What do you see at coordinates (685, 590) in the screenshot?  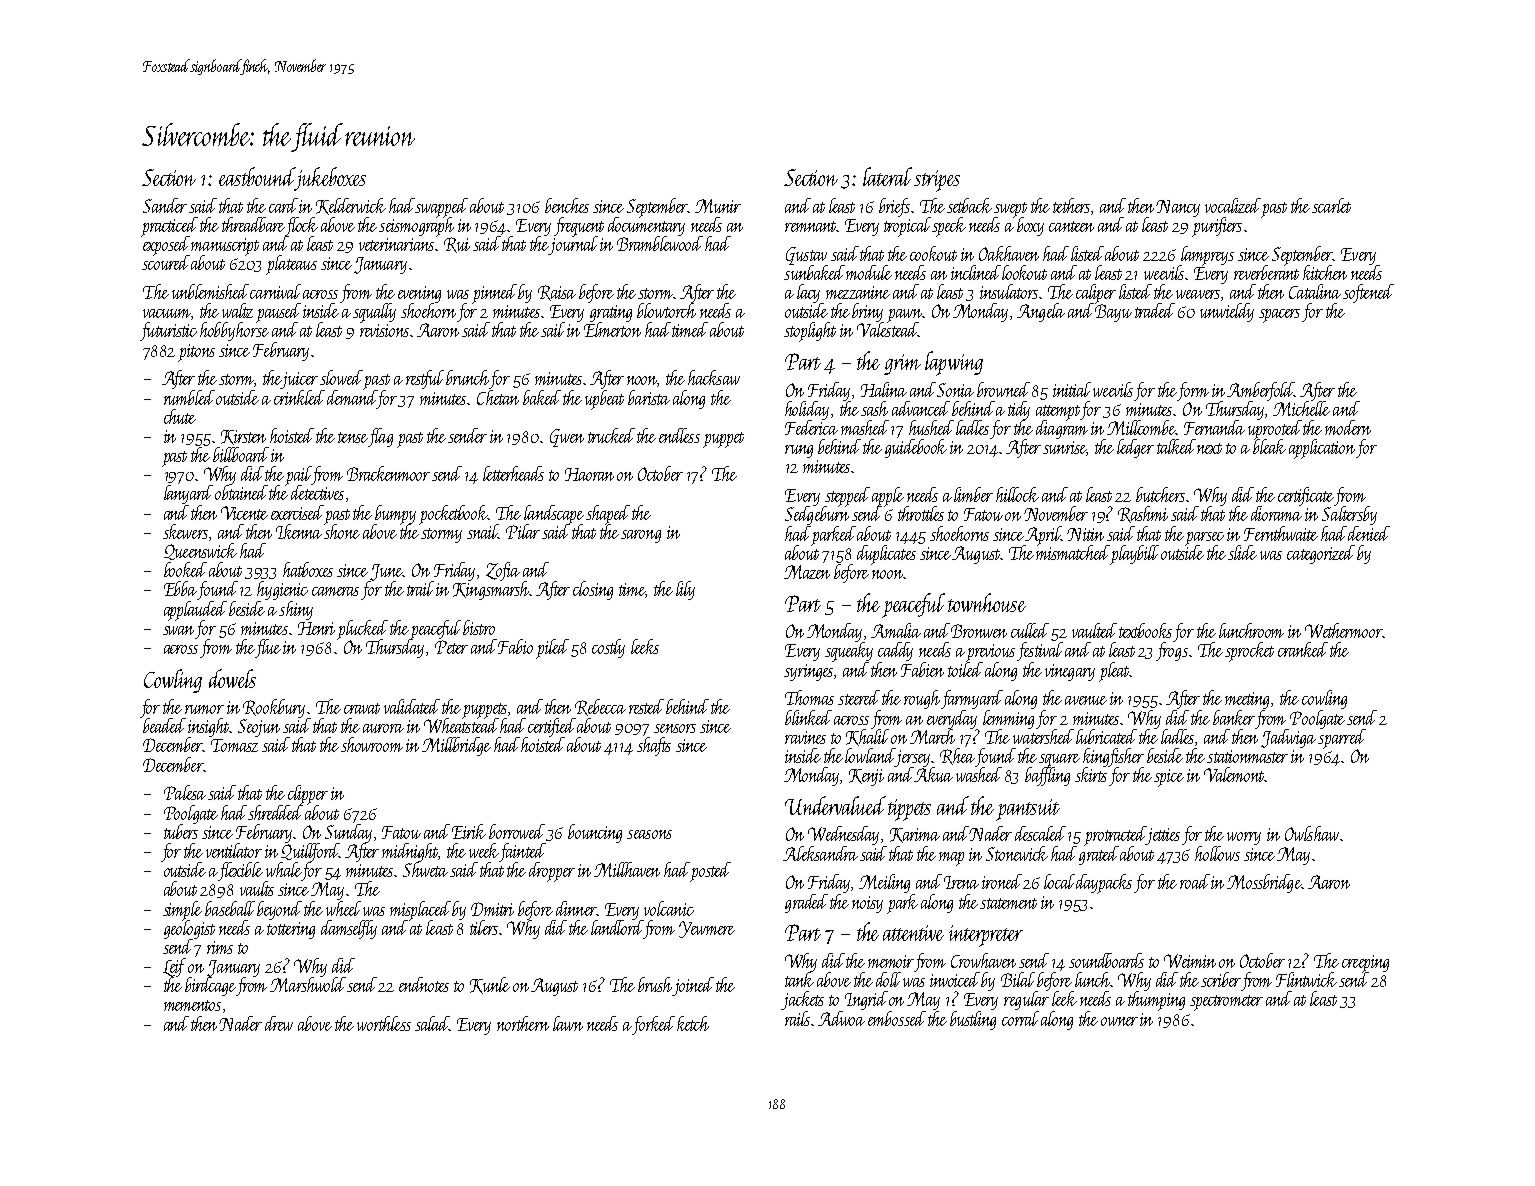 I see `lily` at bounding box center [685, 590].
